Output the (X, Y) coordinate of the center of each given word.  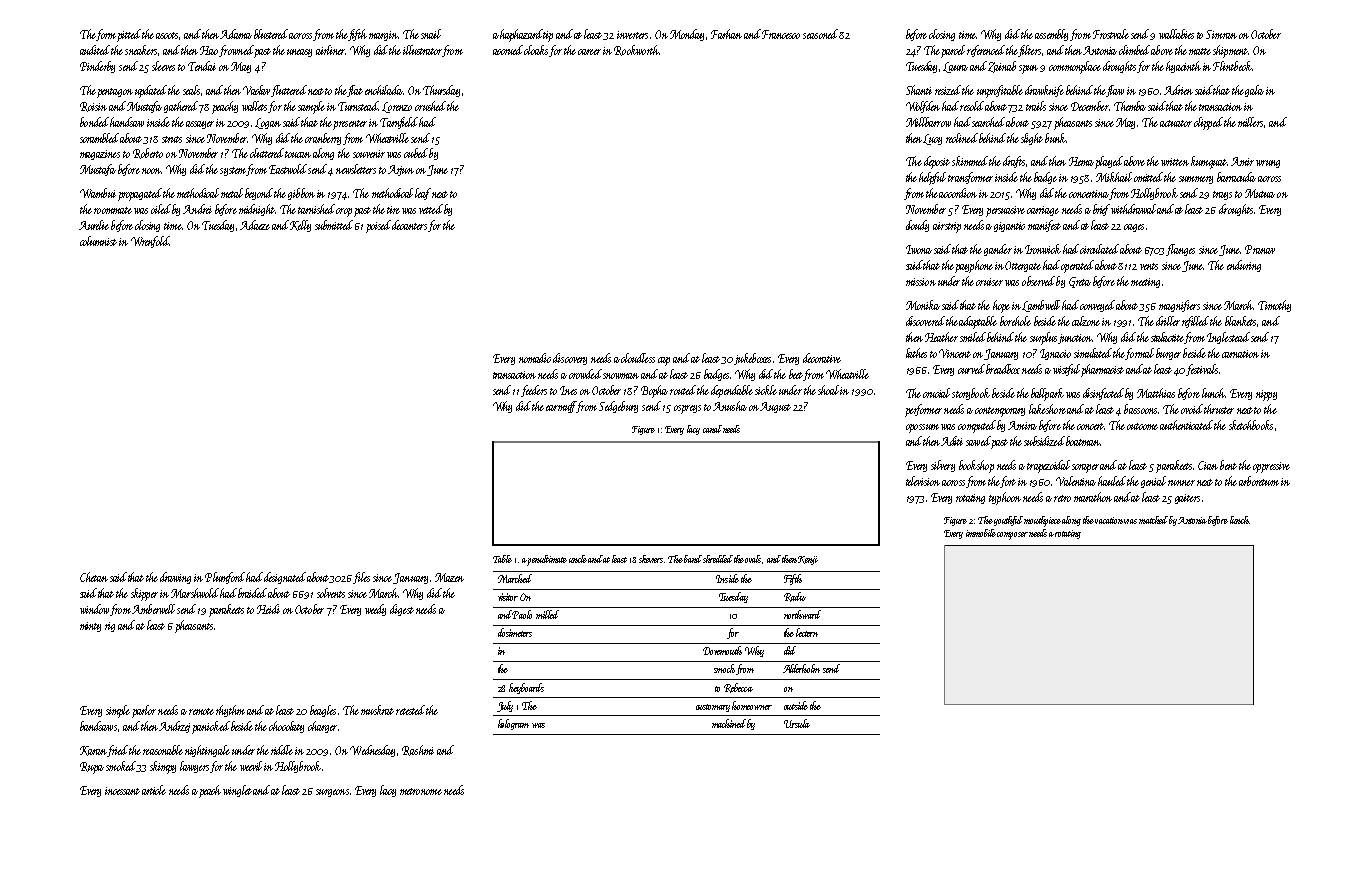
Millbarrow (928, 122)
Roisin (93, 107)
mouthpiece (1042, 521)
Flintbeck (1232, 66)
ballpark (1047, 394)
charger (322, 727)
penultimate (547, 560)
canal (712, 429)
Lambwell (1041, 306)
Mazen (449, 577)
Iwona (919, 249)
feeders (534, 391)
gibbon (301, 194)
